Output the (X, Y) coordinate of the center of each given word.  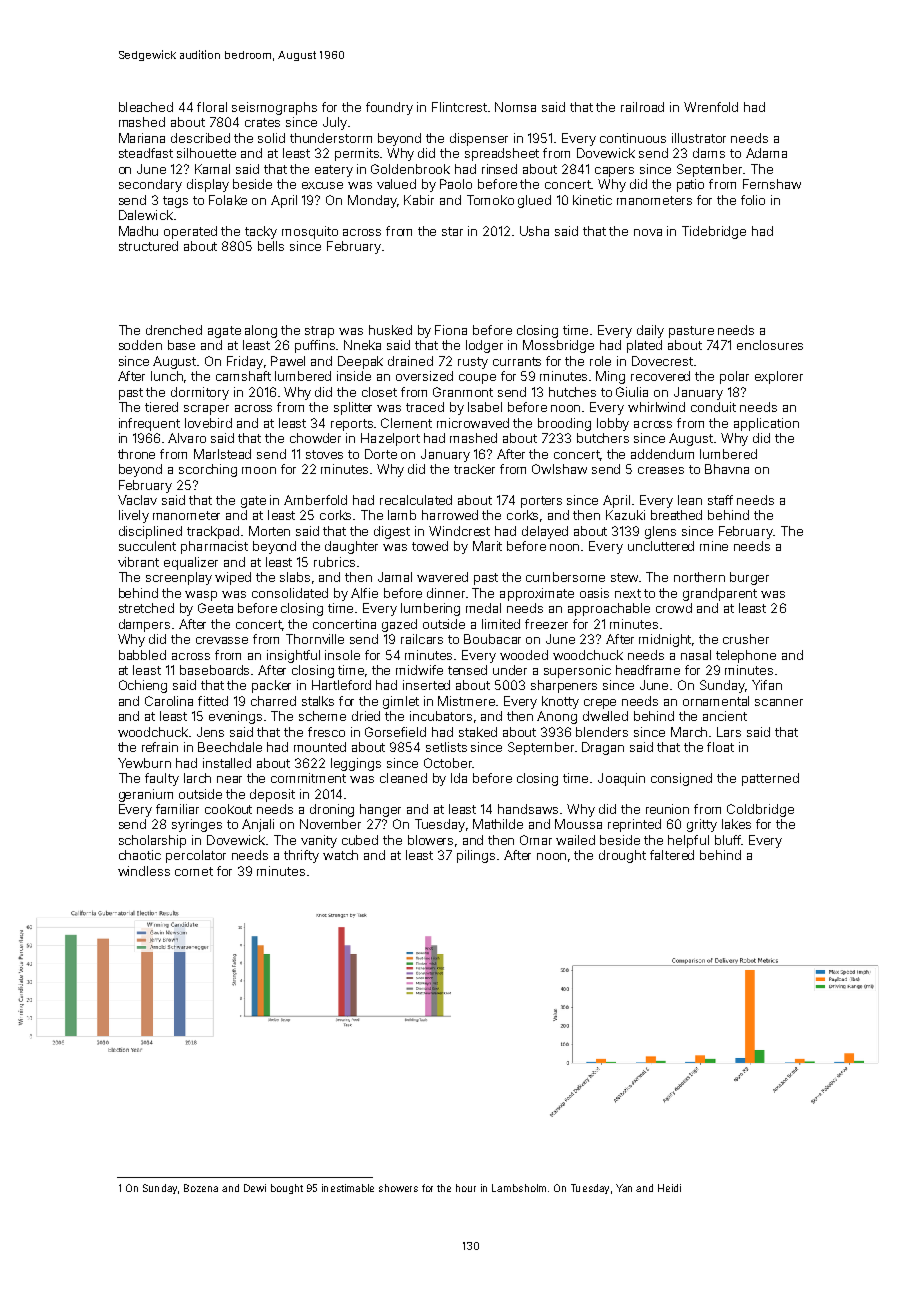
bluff (728, 840)
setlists (446, 747)
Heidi (669, 1188)
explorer (779, 377)
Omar (536, 840)
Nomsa (515, 107)
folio (753, 200)
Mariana (142, 138)
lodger (484, 346)
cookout (228, 809)
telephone (746, 656)
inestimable (348, 1188)
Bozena (201, 1188)
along (261, 331)
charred (273, 701)
